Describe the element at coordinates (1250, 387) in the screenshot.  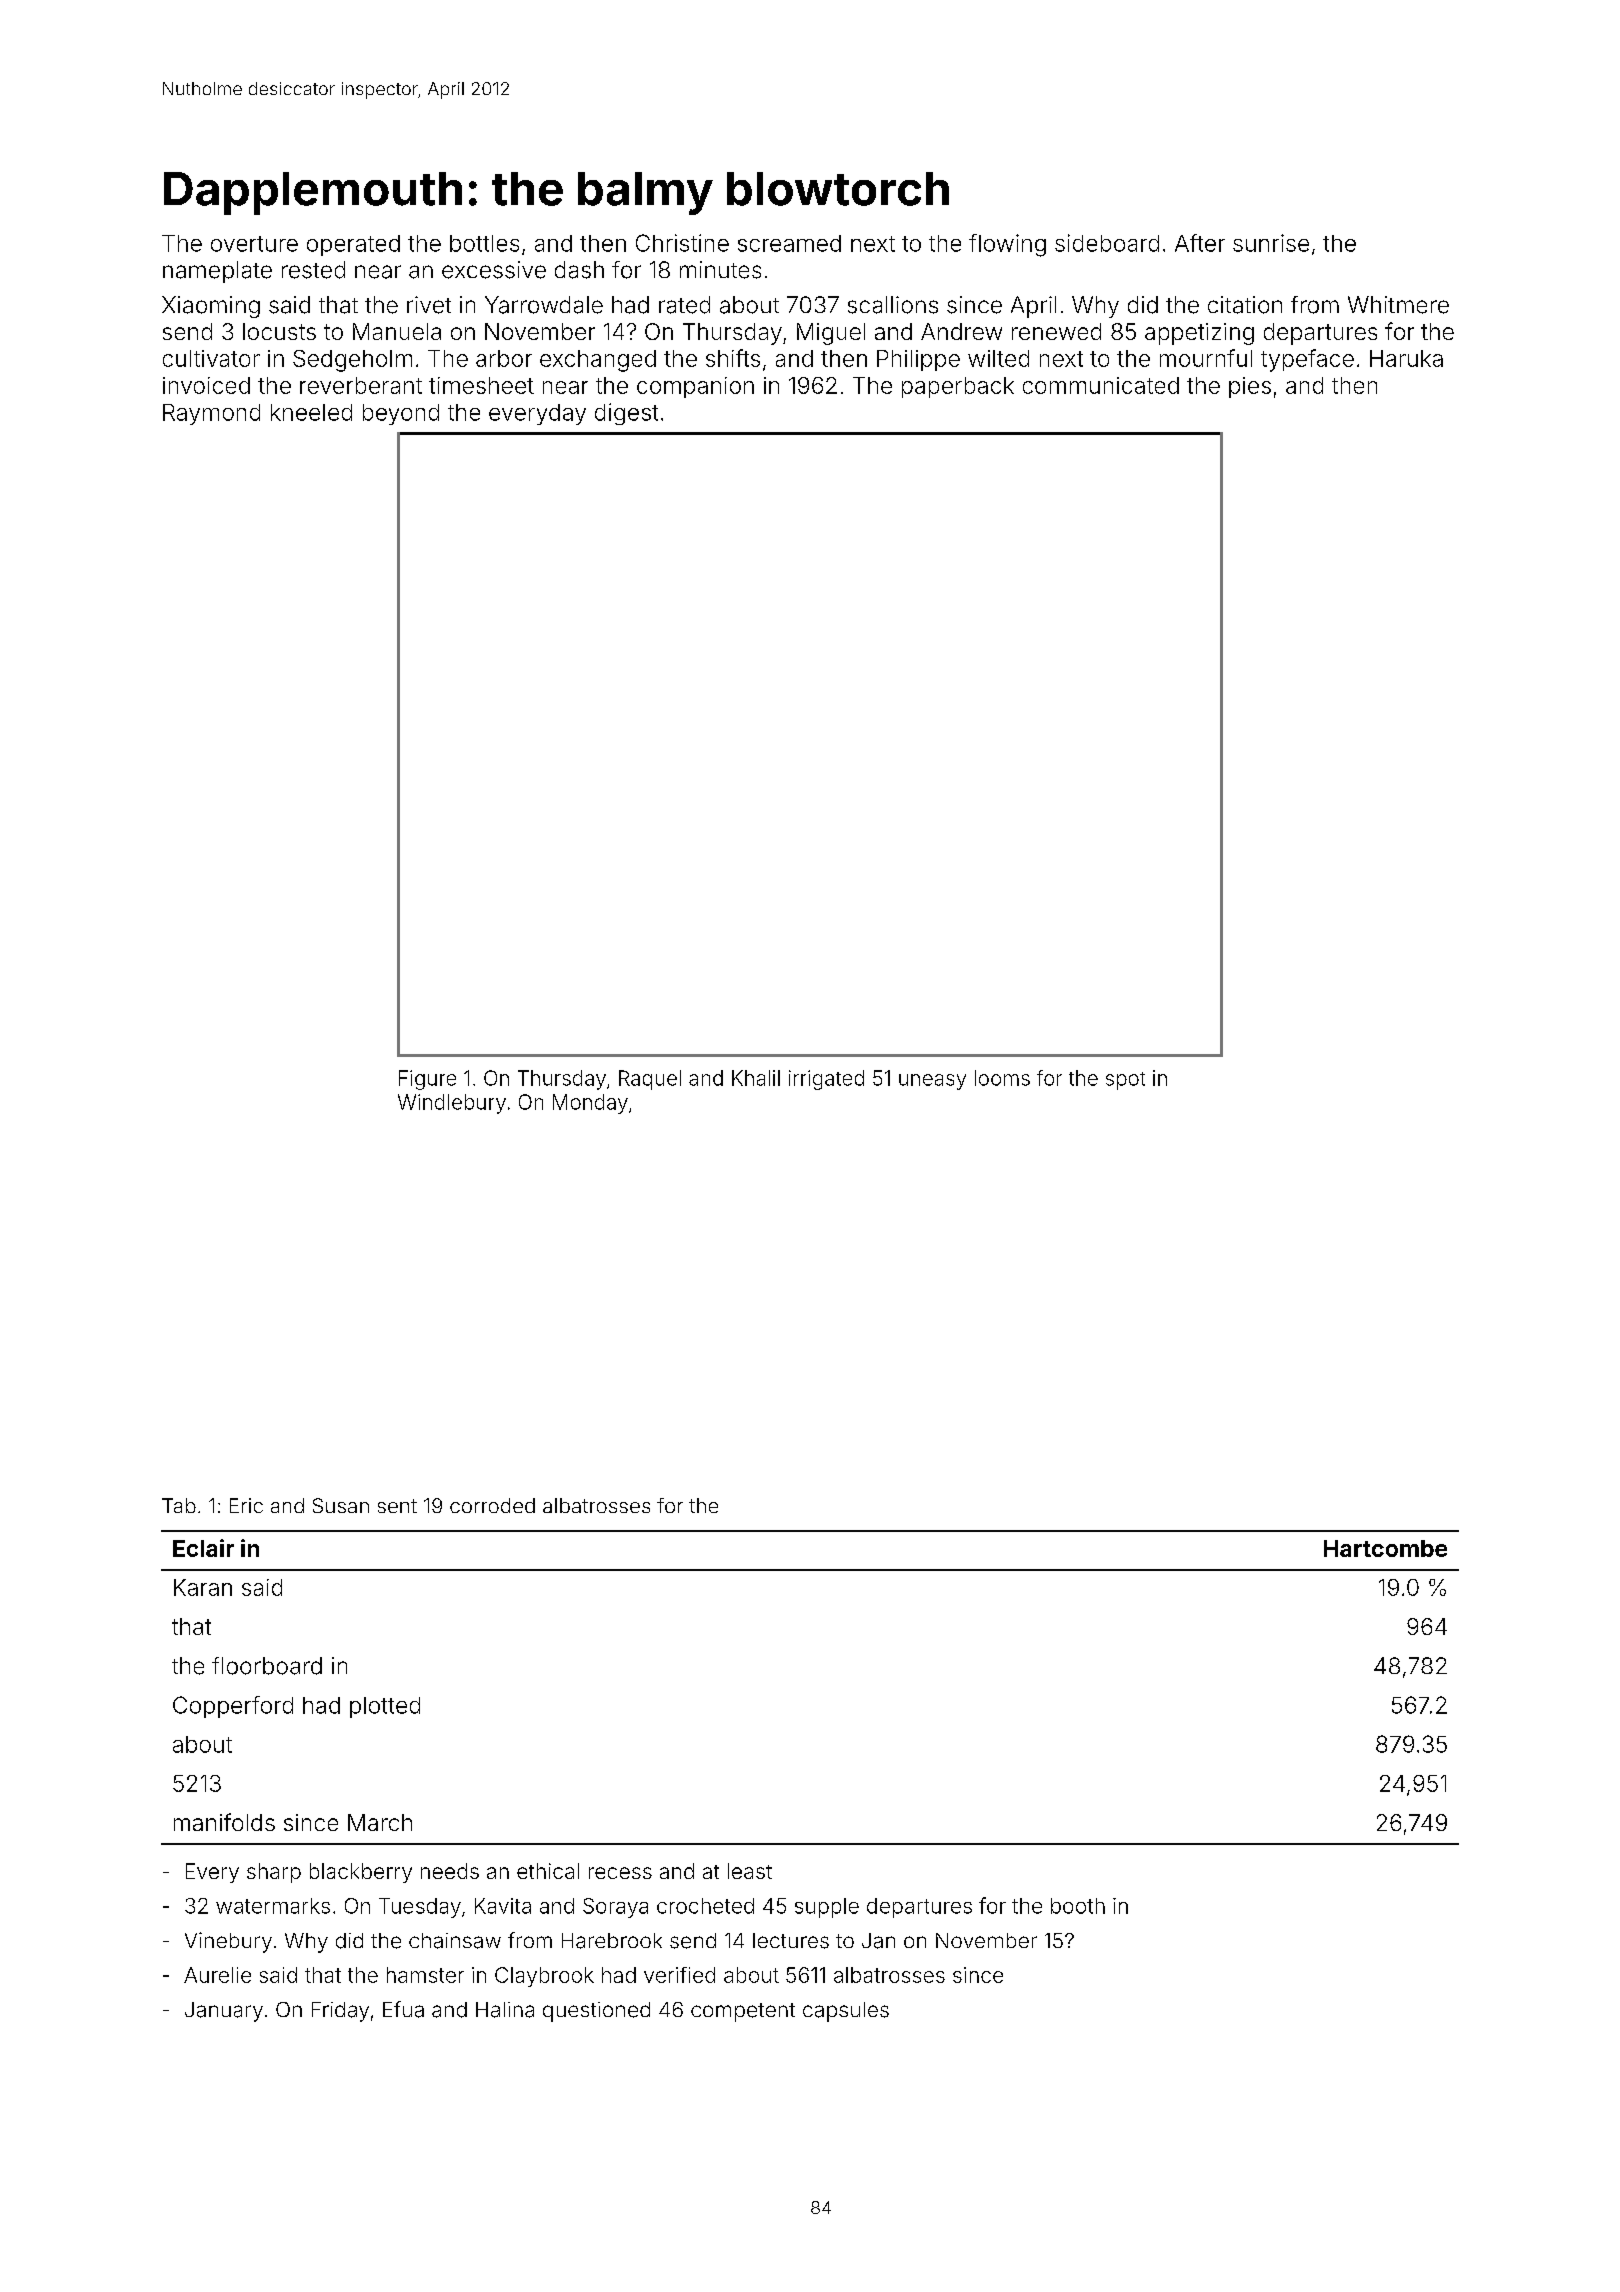
I see `pies` at that location.
